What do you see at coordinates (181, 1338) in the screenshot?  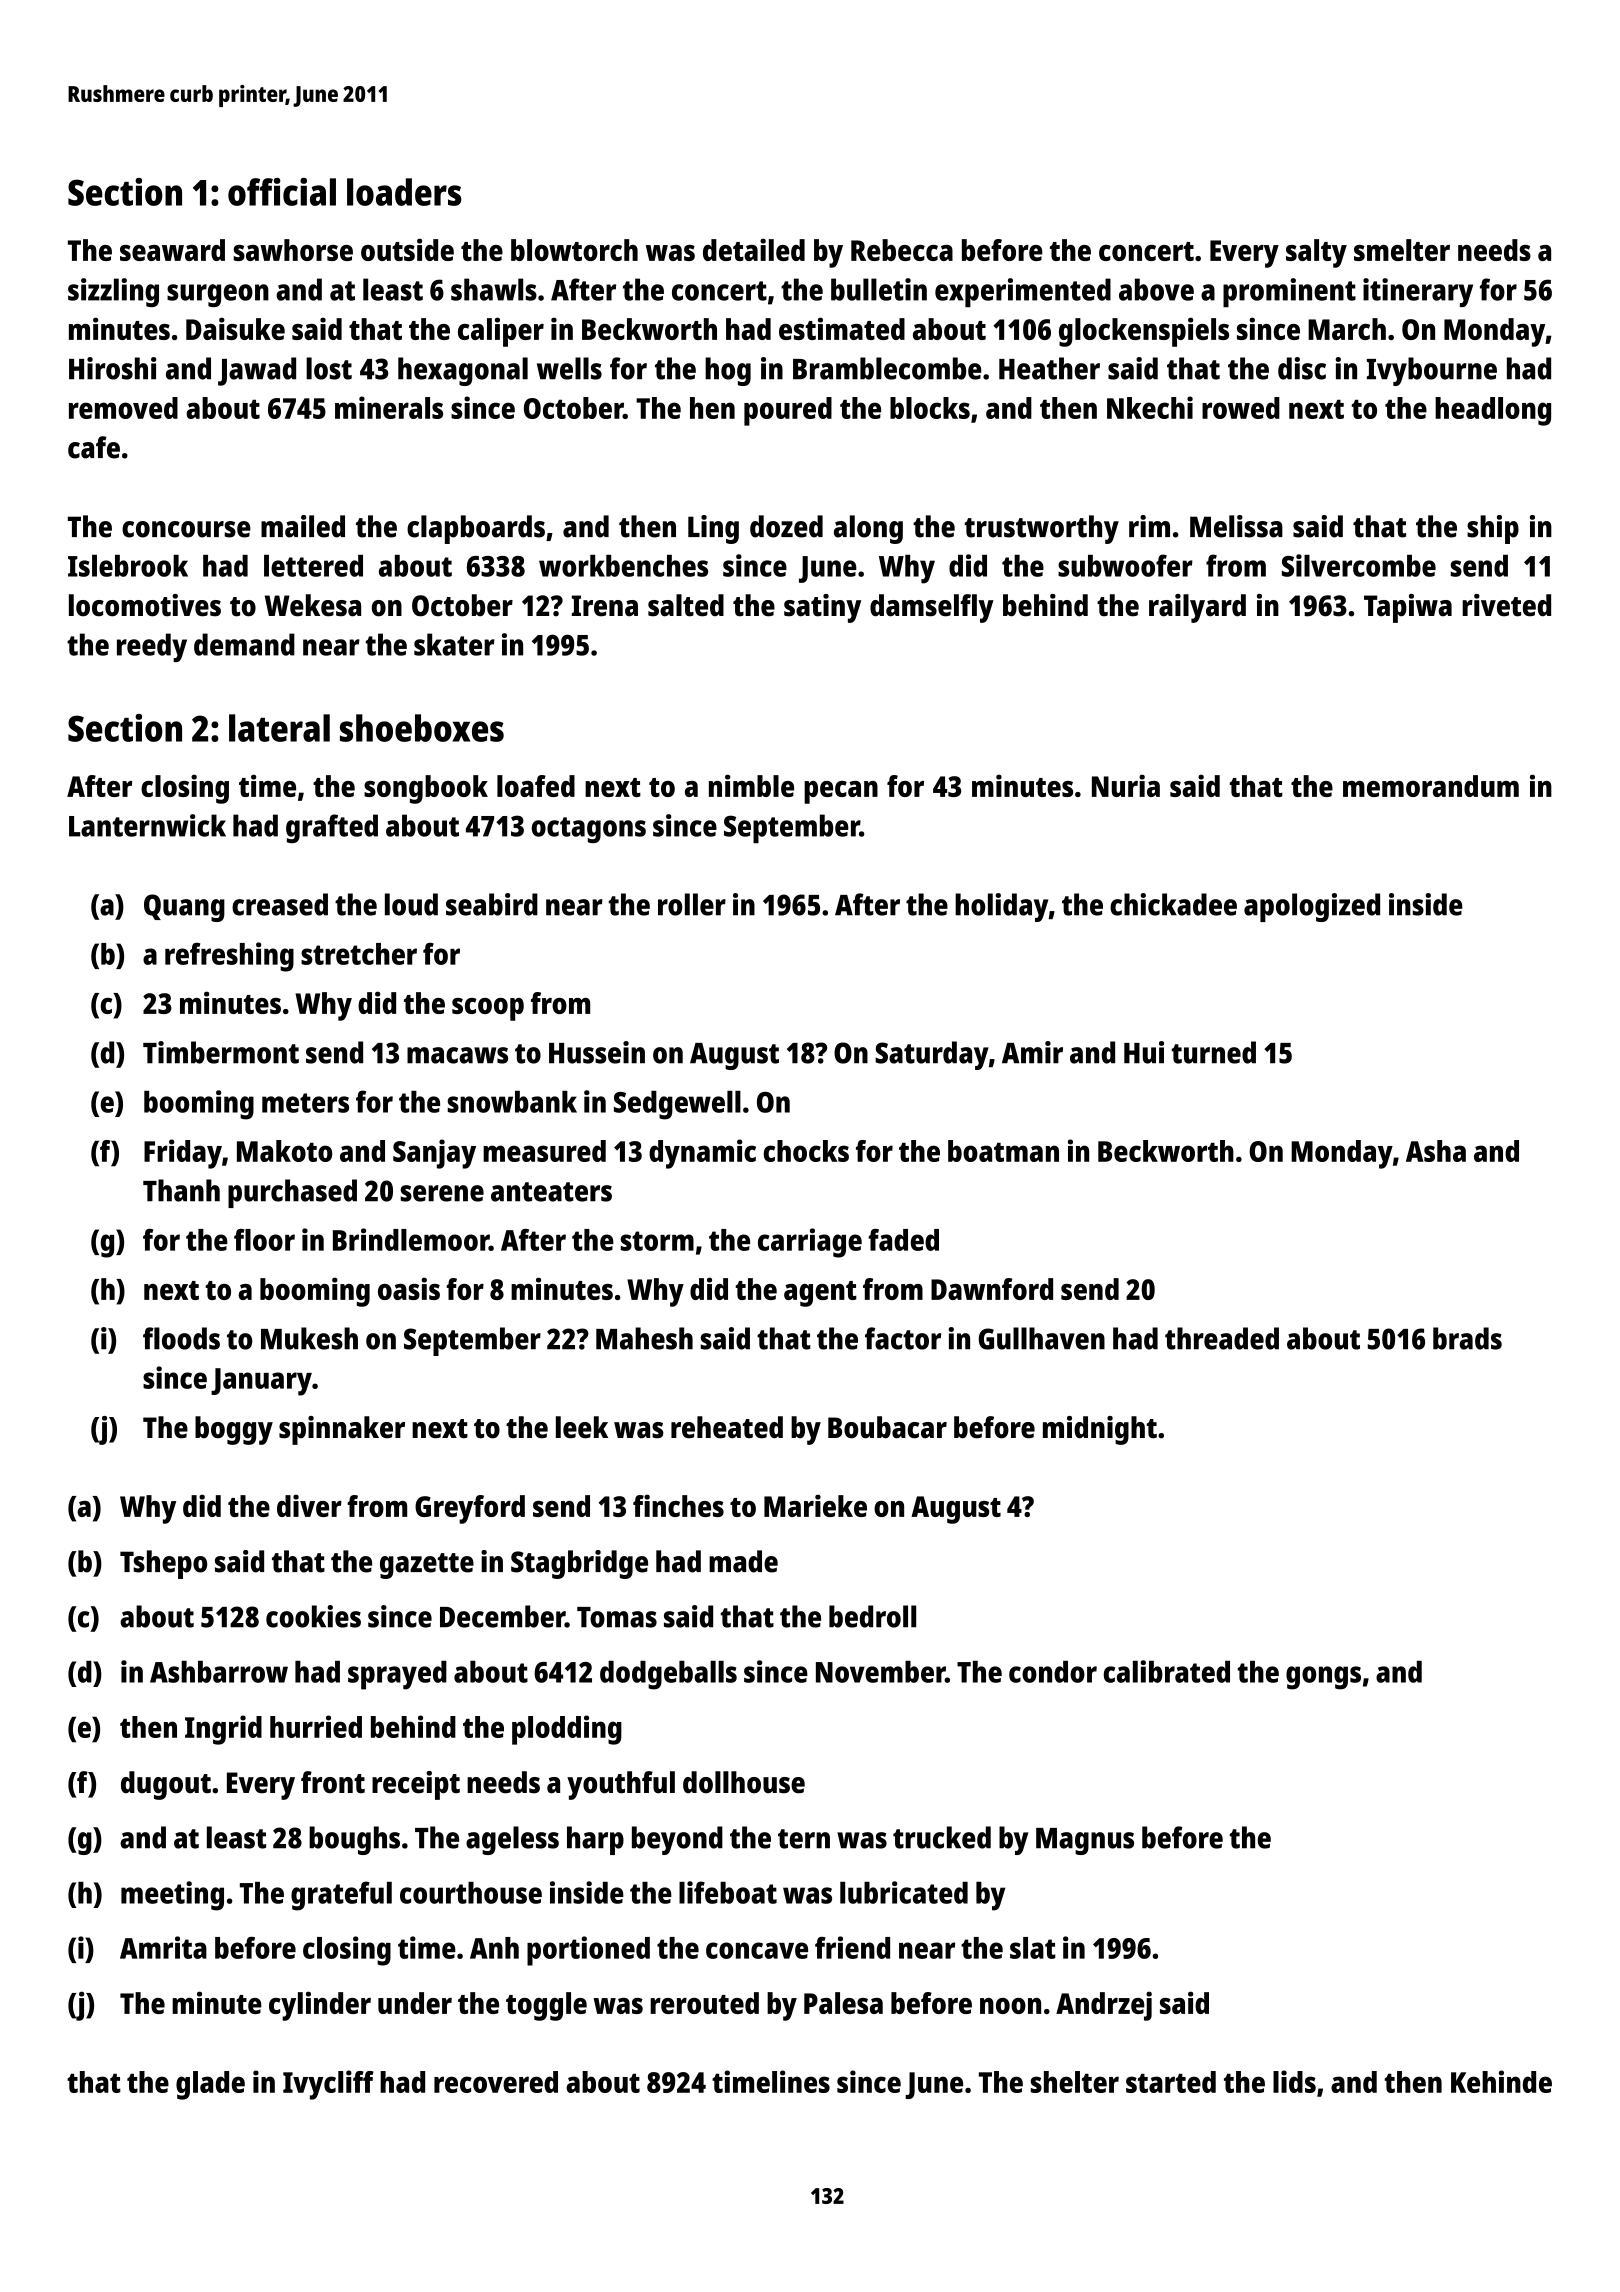 I see `floods` at bounding box center [181, 1338].
